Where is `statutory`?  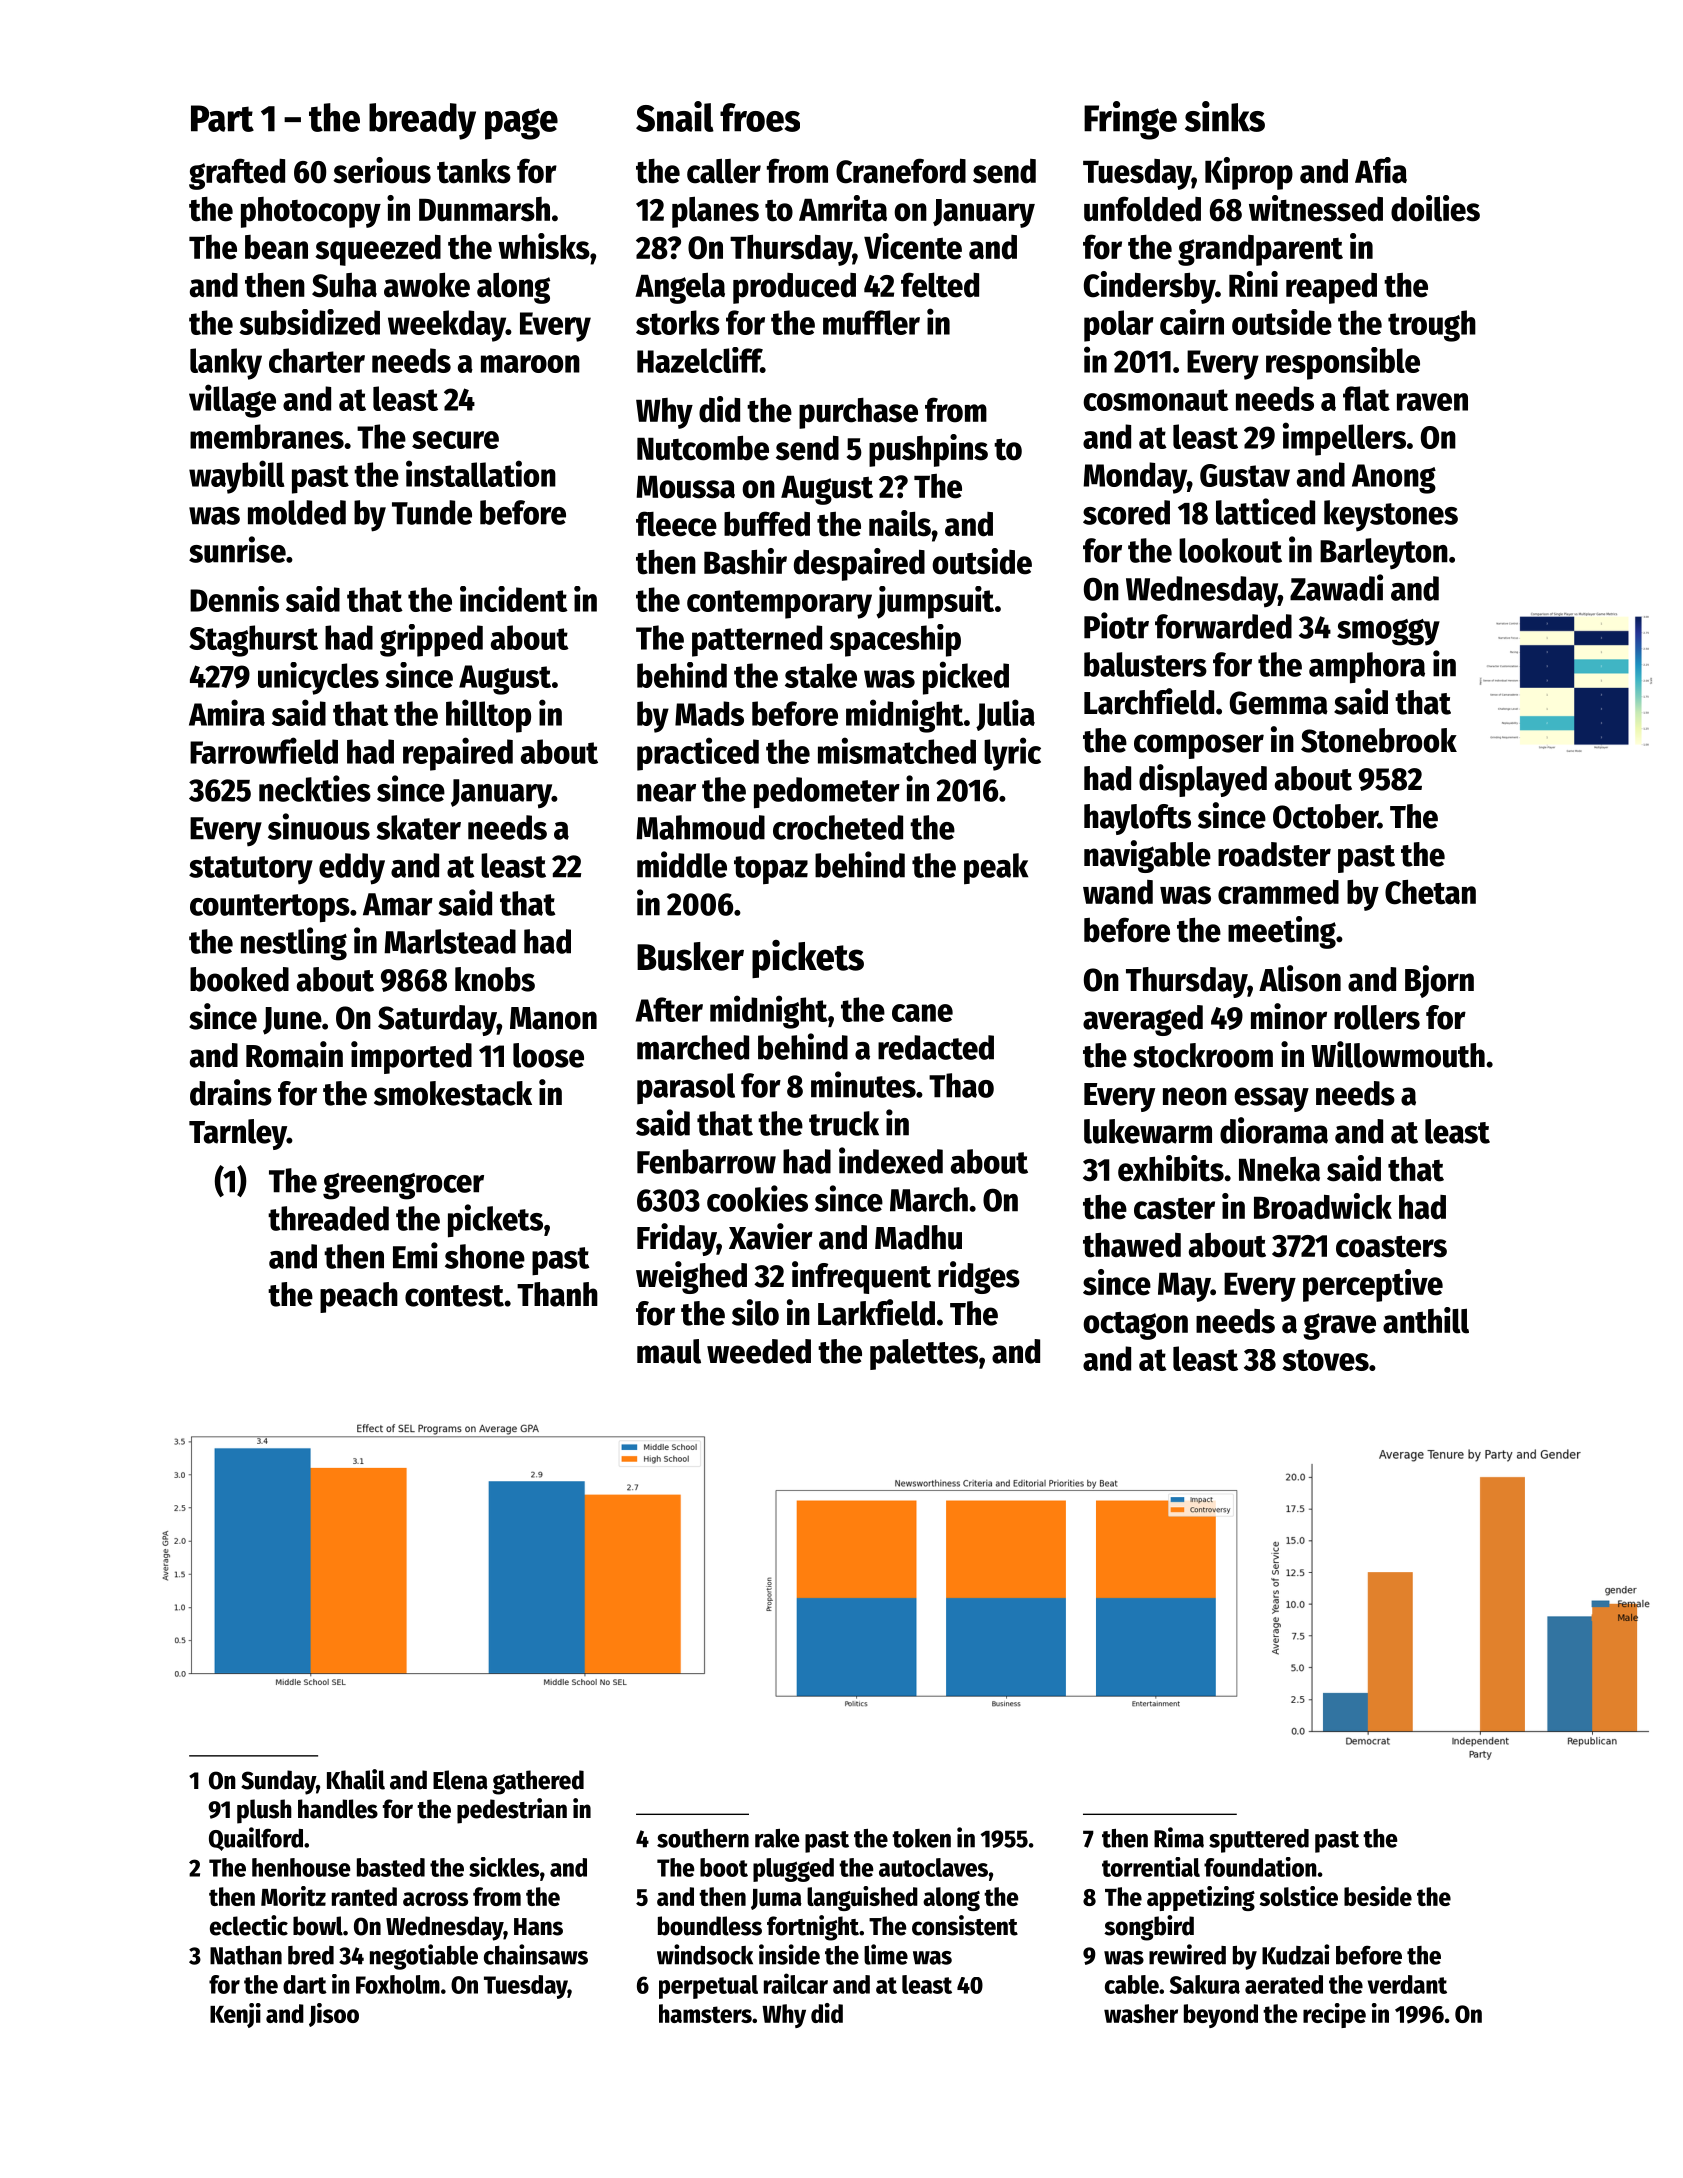
statutory is located at coordinates (251, 870).
